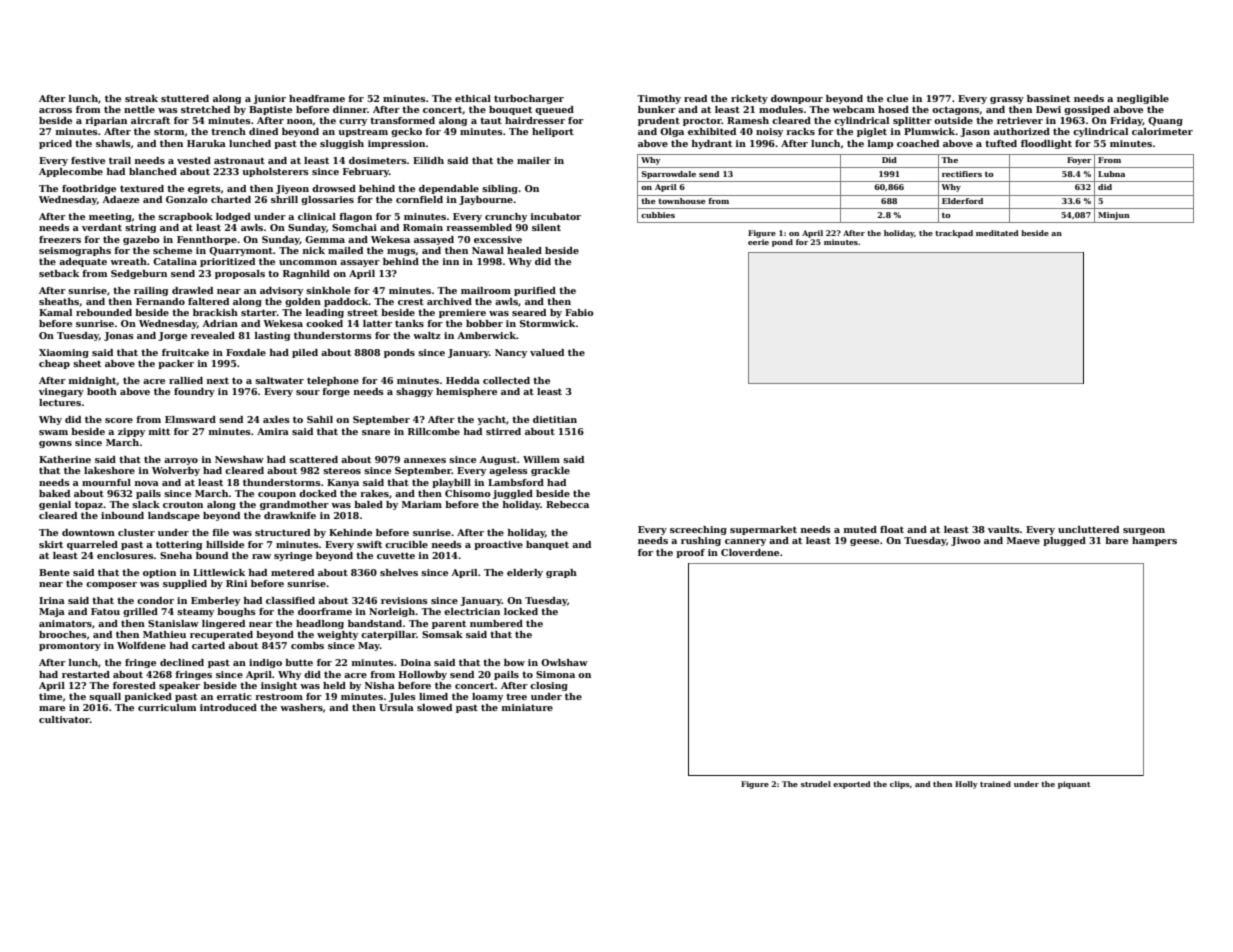 The width and height of the image is (1233, 952). Describe the element at coordinates (396, 707) in the image. I see `Ursula` at that location.
